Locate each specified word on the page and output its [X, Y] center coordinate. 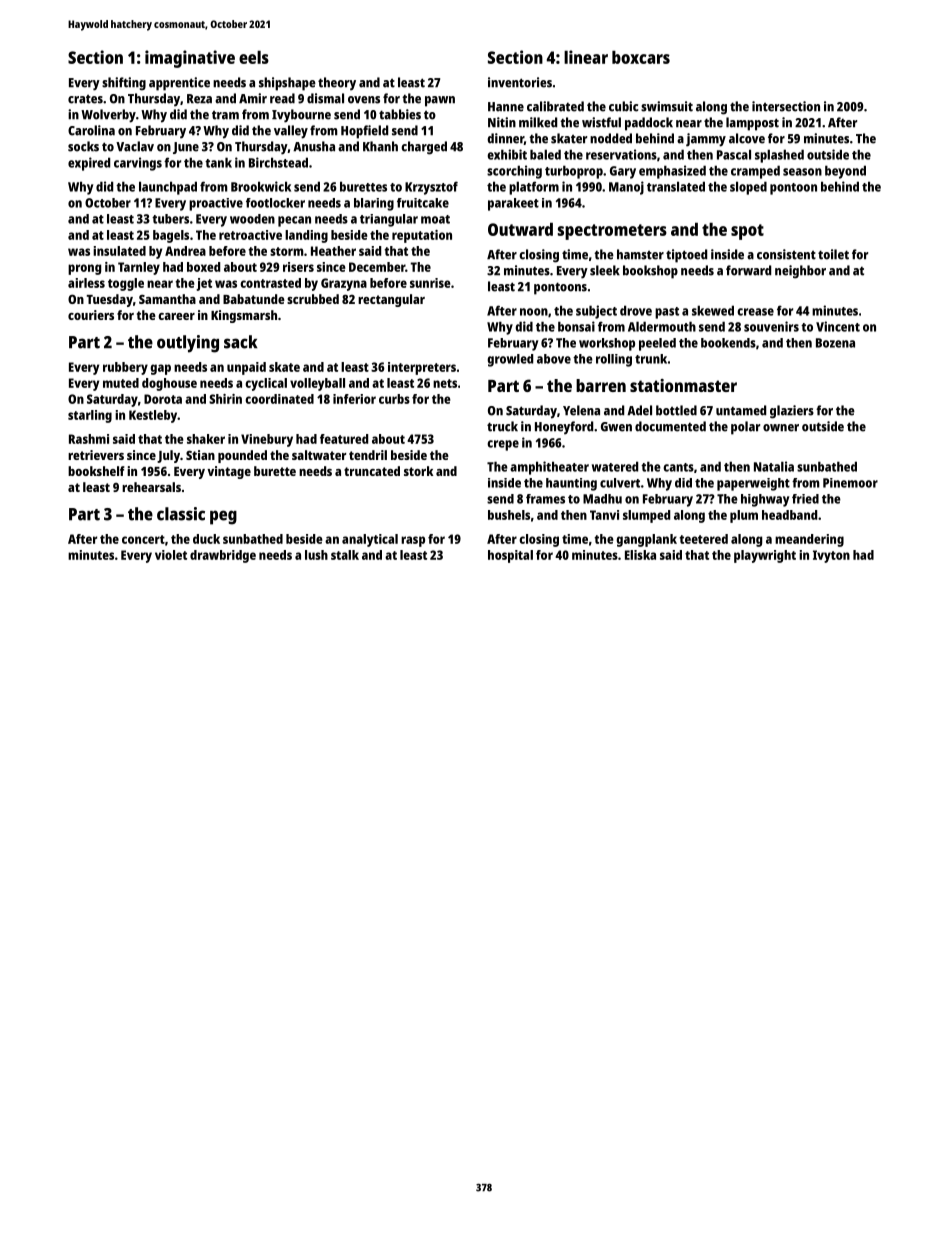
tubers [170, 219]
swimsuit [667, 106]
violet [171, 555]
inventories [520, 82]
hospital [510, 556]
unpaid [246, 368]
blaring [374, 204]
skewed [713, 310]
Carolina [91, 130]
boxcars [641, 57]
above [554, 359]
